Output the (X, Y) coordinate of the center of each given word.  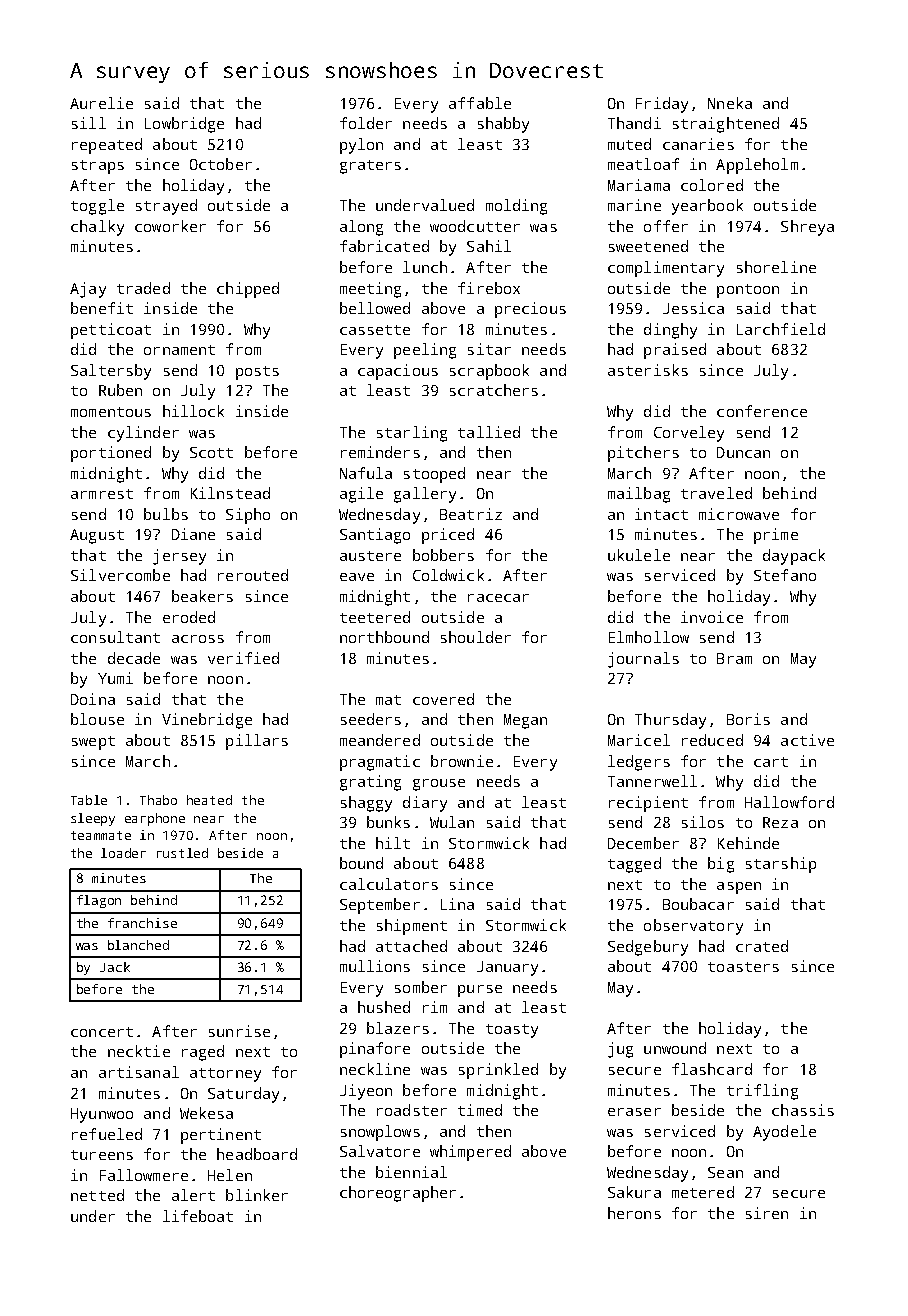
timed (480, 1110)
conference (762, 411)
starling (412, 434)
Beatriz (471, 514)
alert (193, 1195)
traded (143, 288)
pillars (257, 742)
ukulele (639, 555)
